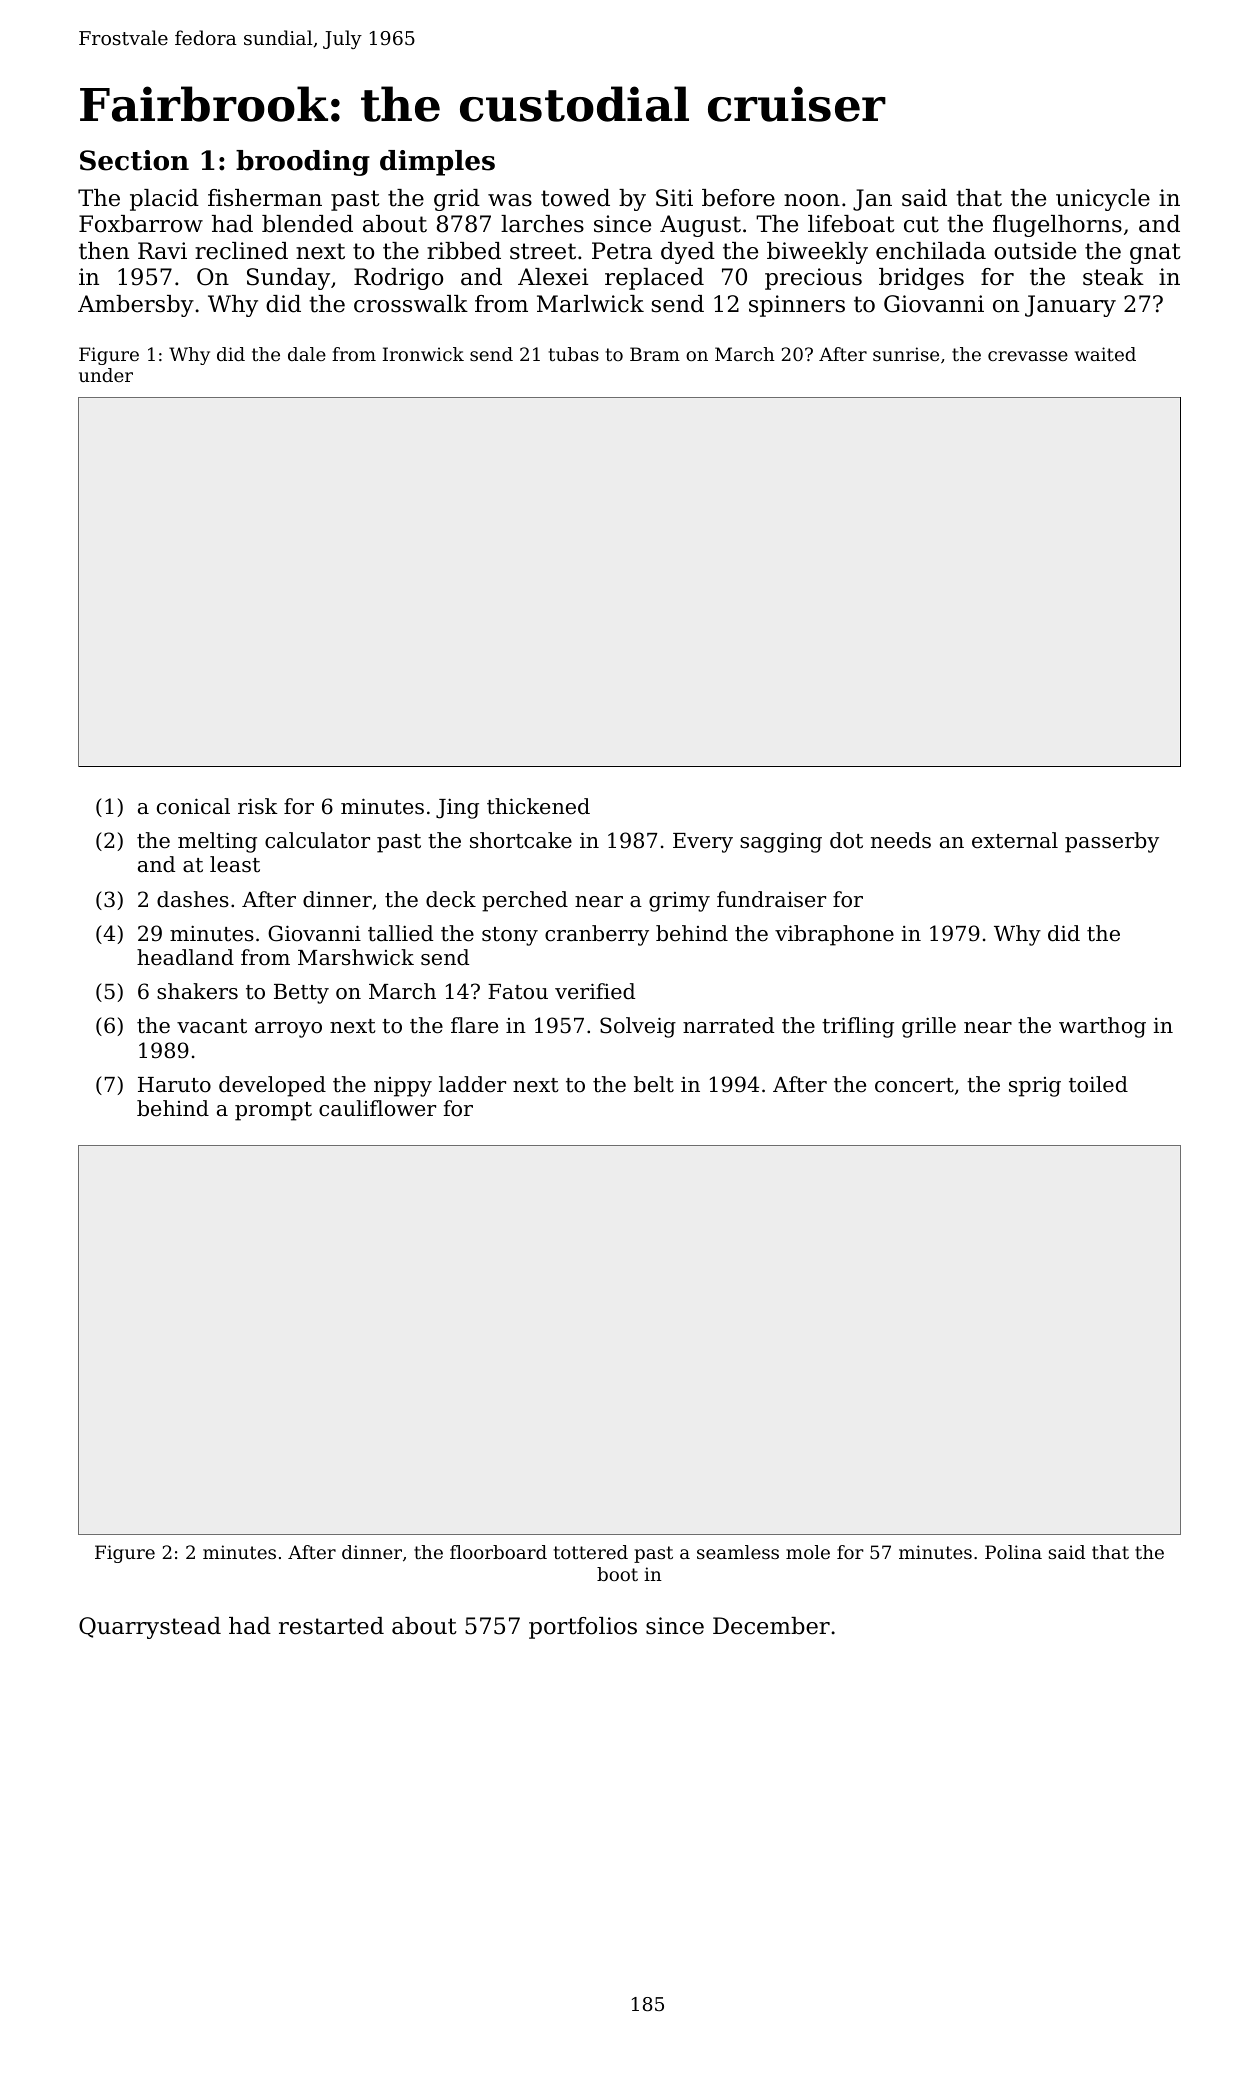 The width and height of the screenshot is (1259, 2074). I want to click on fundraiser, so click(771, 899).
